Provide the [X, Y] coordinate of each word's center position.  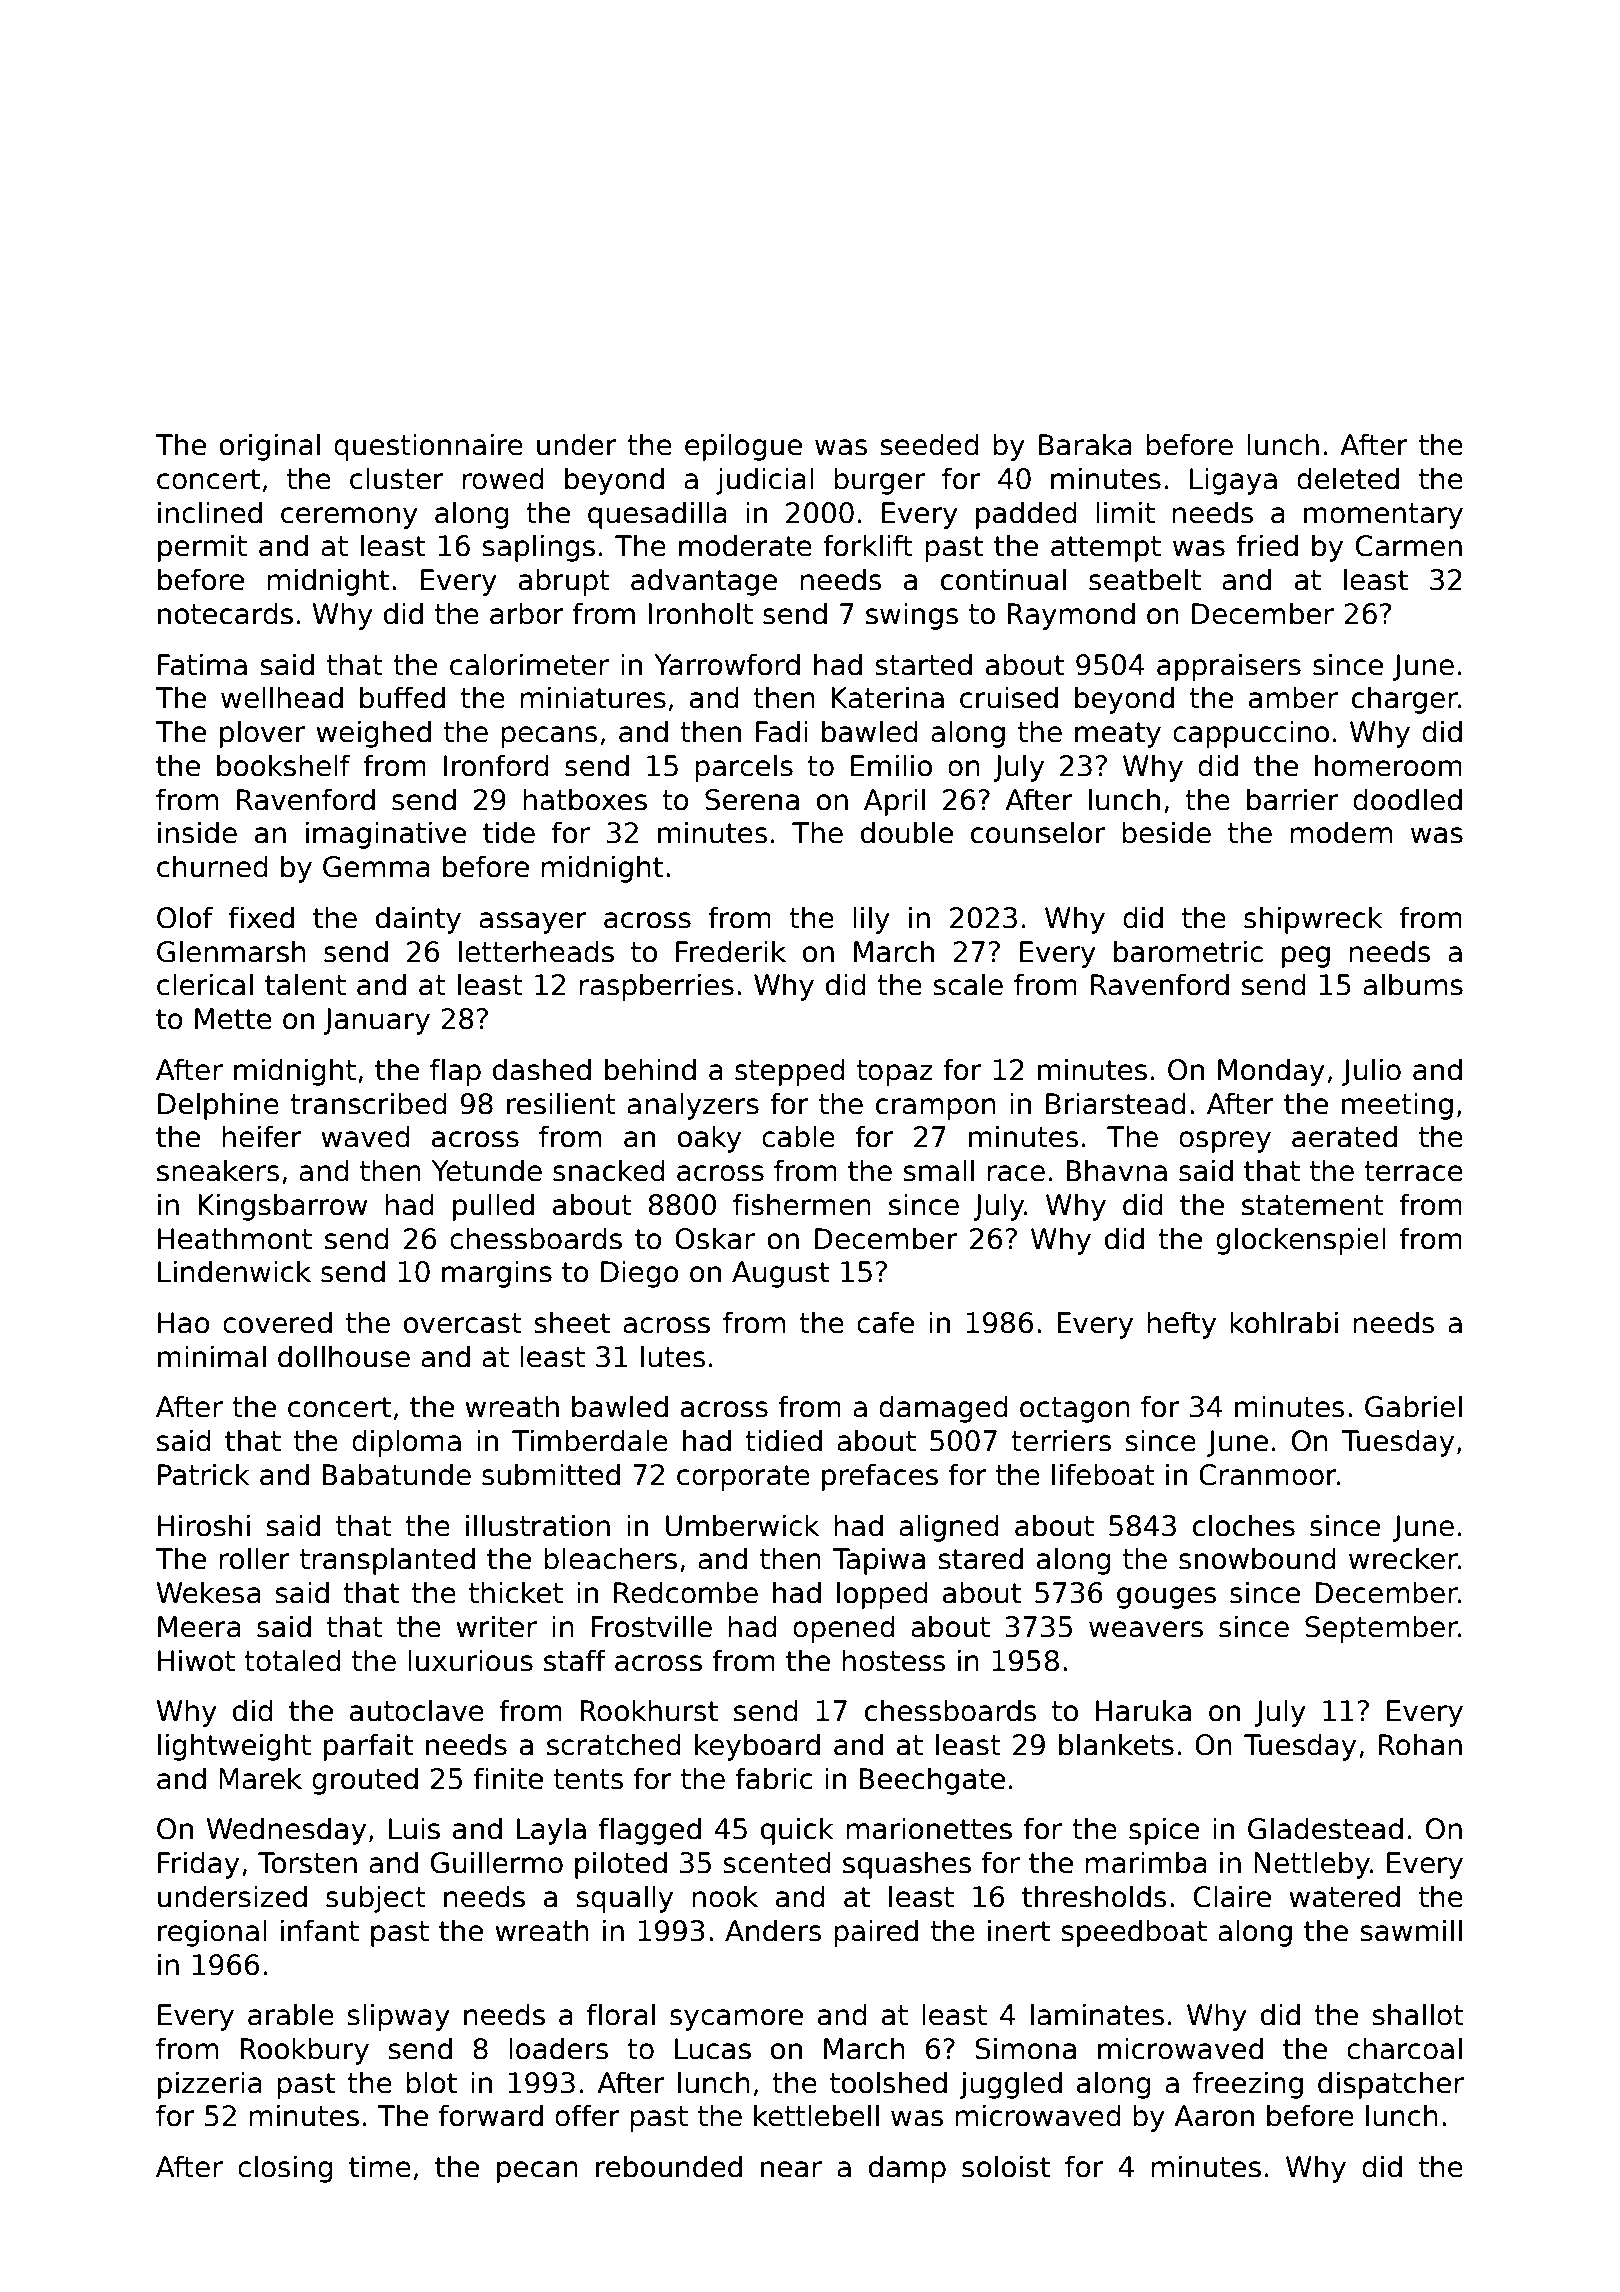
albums [1413, 984]
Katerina [887, 697]
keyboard [757, 1747]
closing [285, 2169]
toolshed [888, 2082]
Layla [551, 1831]
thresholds [1094, 1896]
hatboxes [585, 799]
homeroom [1388, 765]
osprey [1225, 1142]
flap [455, 1072]
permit [202, 548]
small [938, 1170]
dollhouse [344, 1356]
